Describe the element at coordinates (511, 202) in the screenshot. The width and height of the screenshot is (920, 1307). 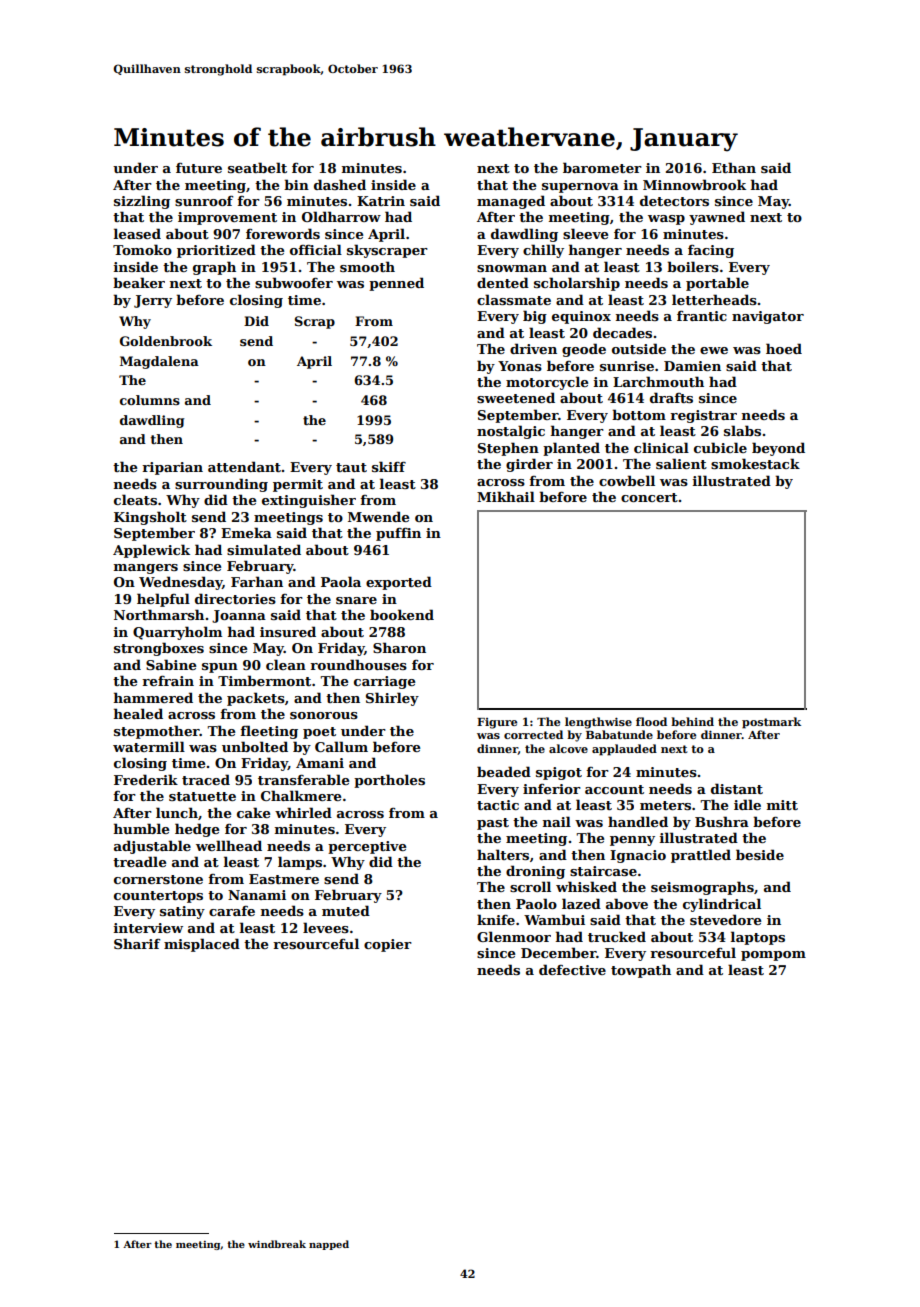
I see `managed` at that location.
